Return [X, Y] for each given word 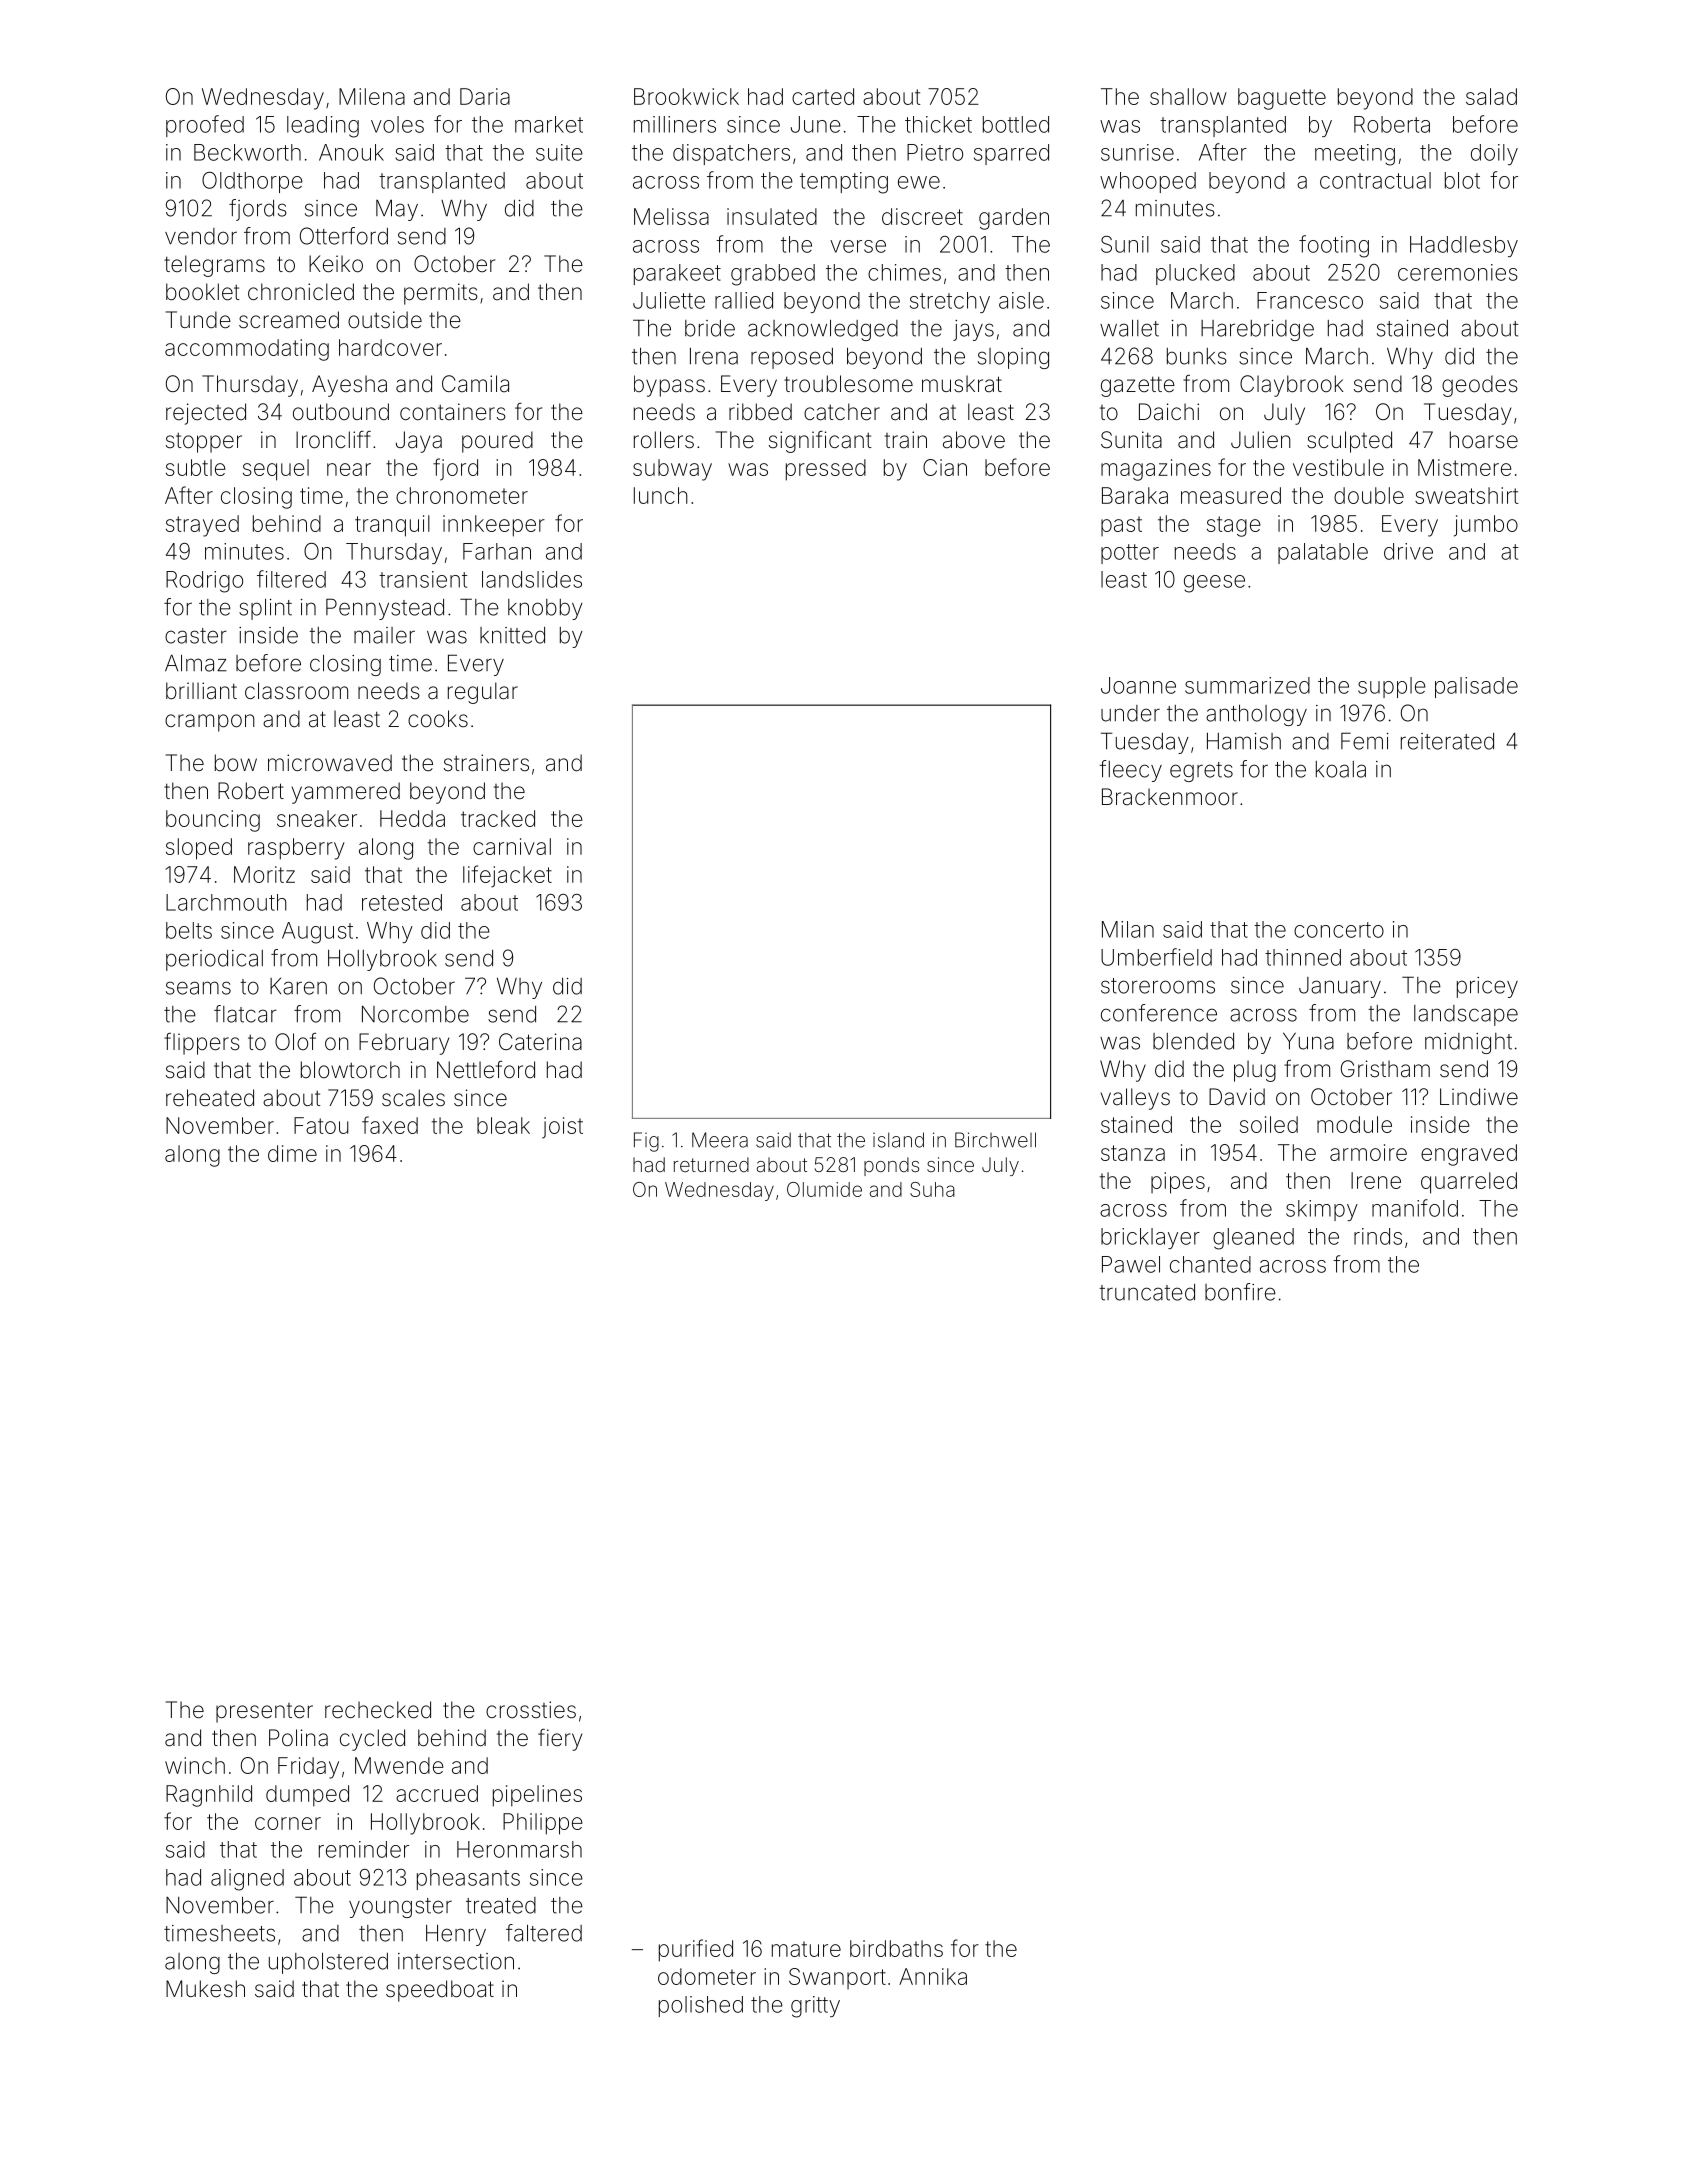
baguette [1282, 99]
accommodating [247, 350]
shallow [1188, 96]
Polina [298, 1738]
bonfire [1240, 1292]
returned [711, 1164]
